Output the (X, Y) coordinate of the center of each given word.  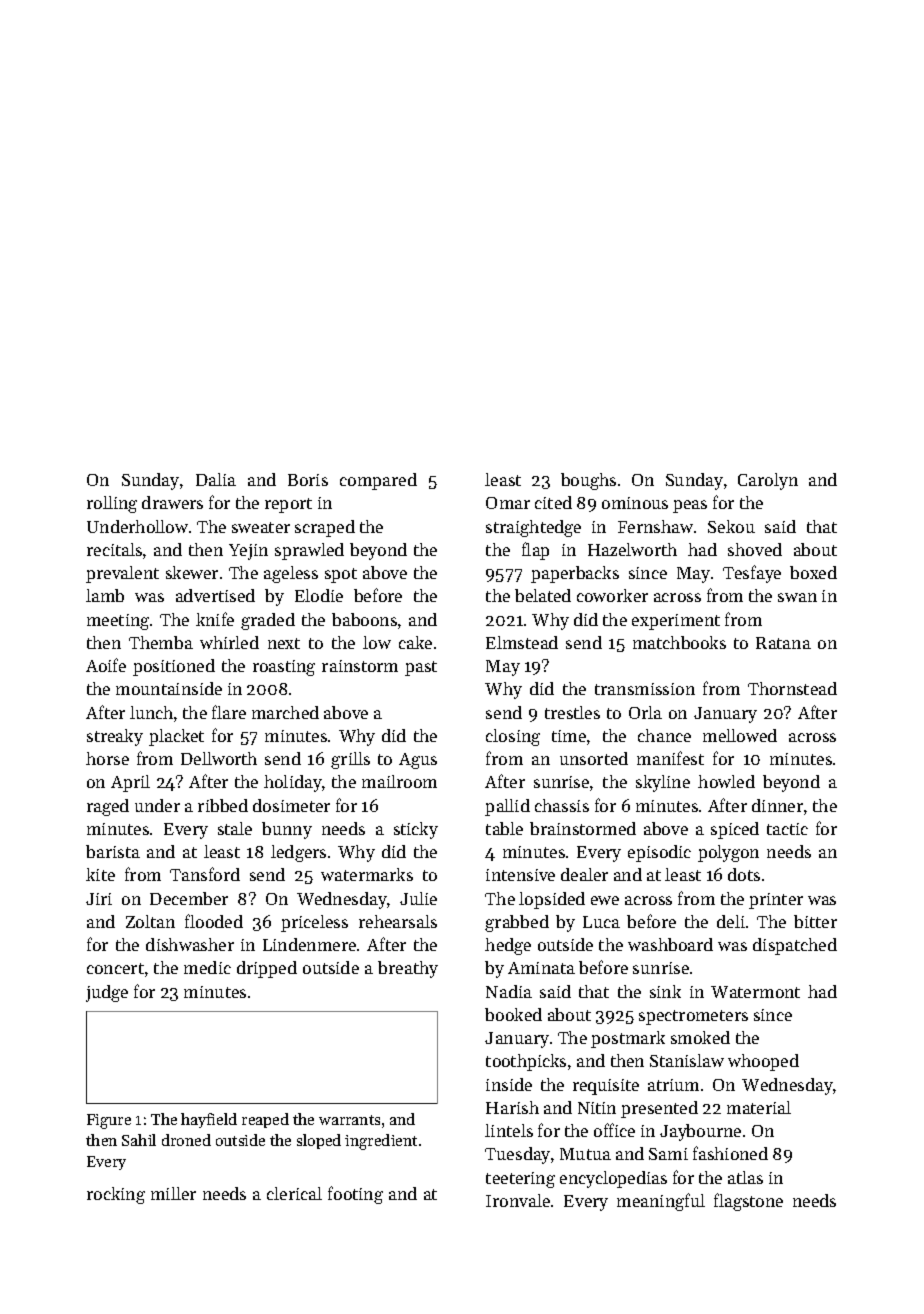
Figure (109, 1121)
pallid (507, 807)
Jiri (99, 899)
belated (543, 595)
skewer (192, 572)
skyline (663, 783)
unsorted (594, 758)
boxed (813, 572)
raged (108, 807)
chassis (562, 805)
